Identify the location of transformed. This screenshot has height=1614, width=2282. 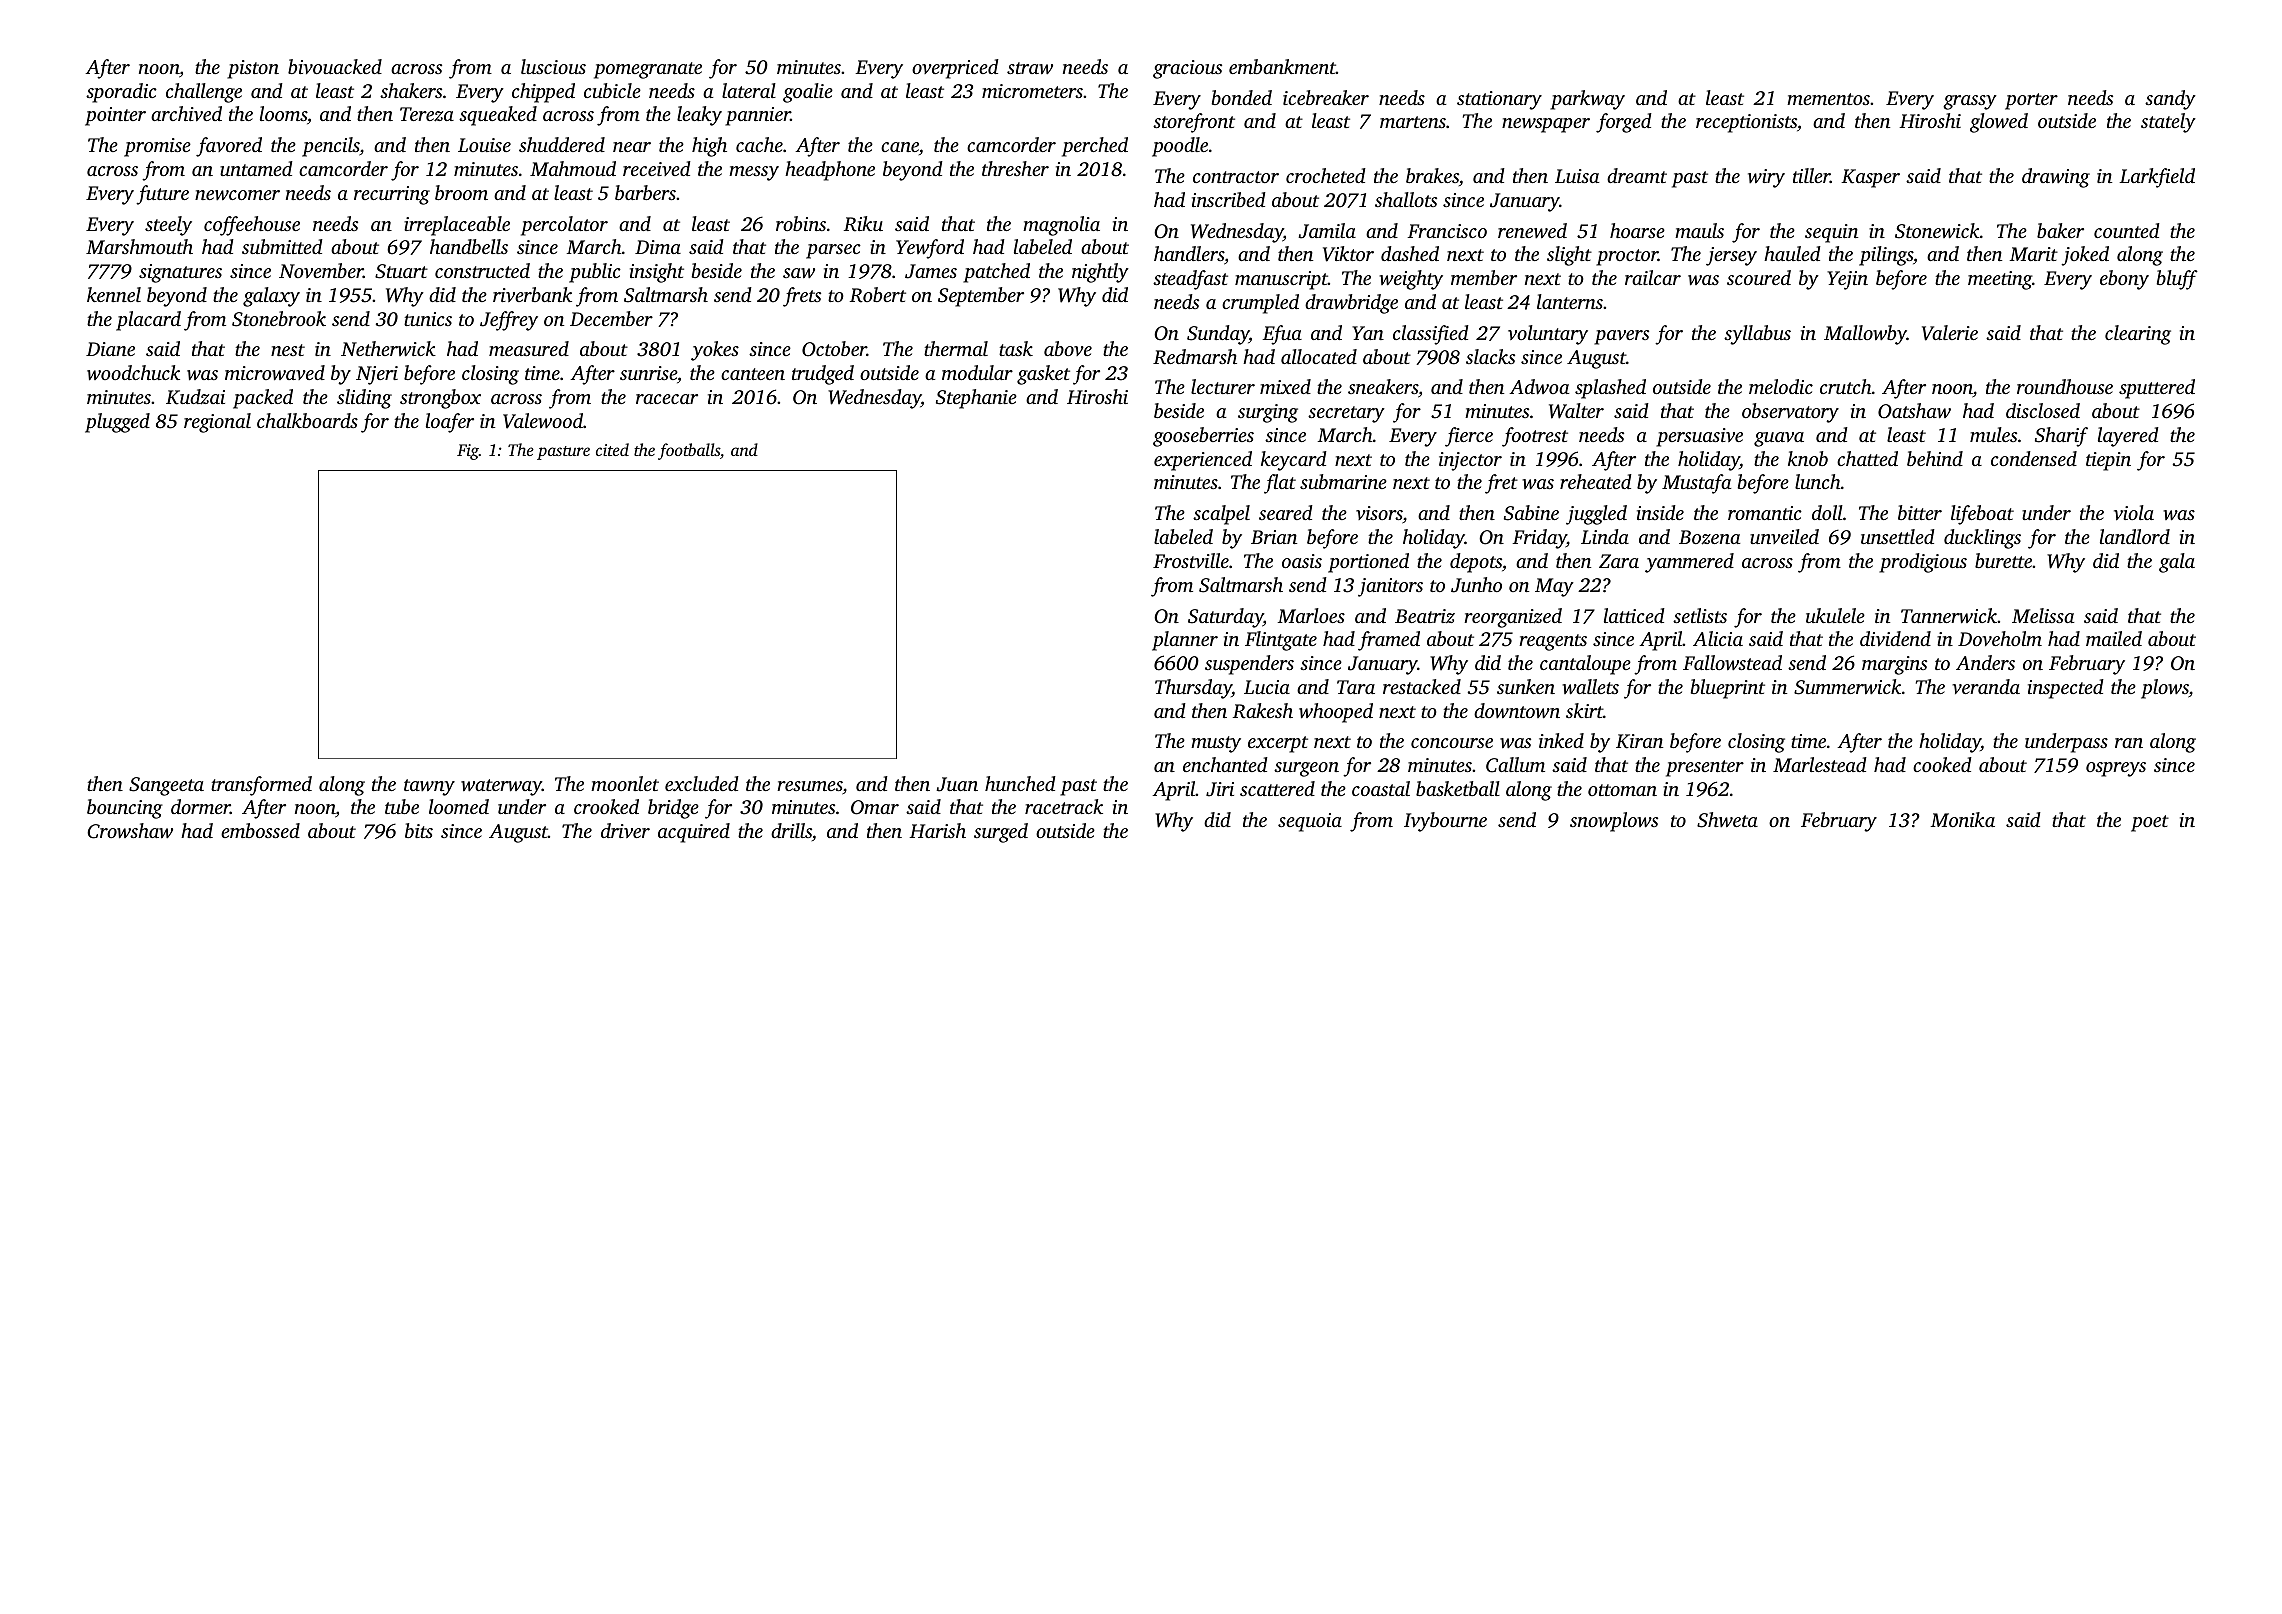
(261, 786).
